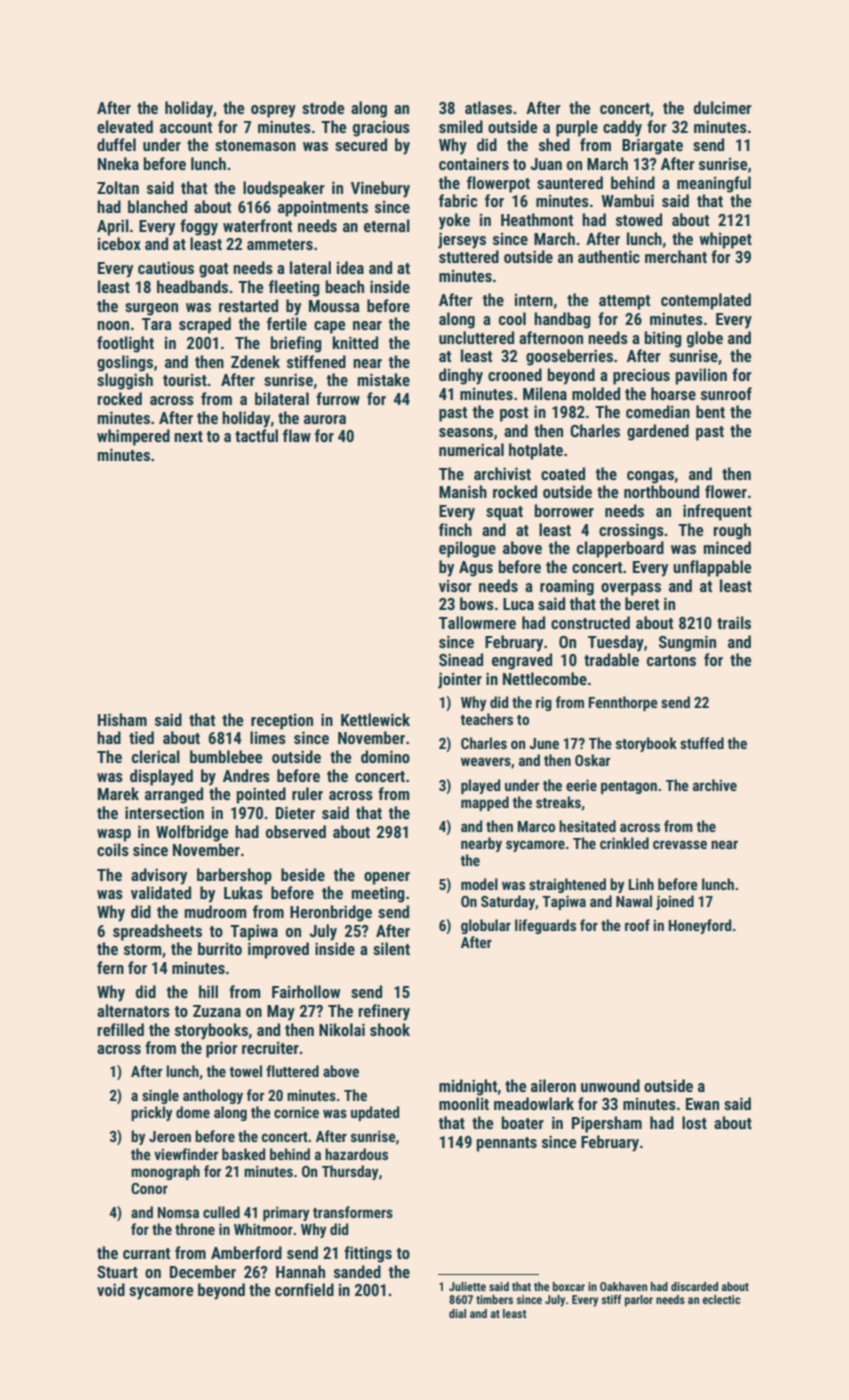 The image size is (849, 1400). What do you see at coordinates (384, 1012) in the screenshot?
I see `refinery` at bounding box center [384, 1012].
